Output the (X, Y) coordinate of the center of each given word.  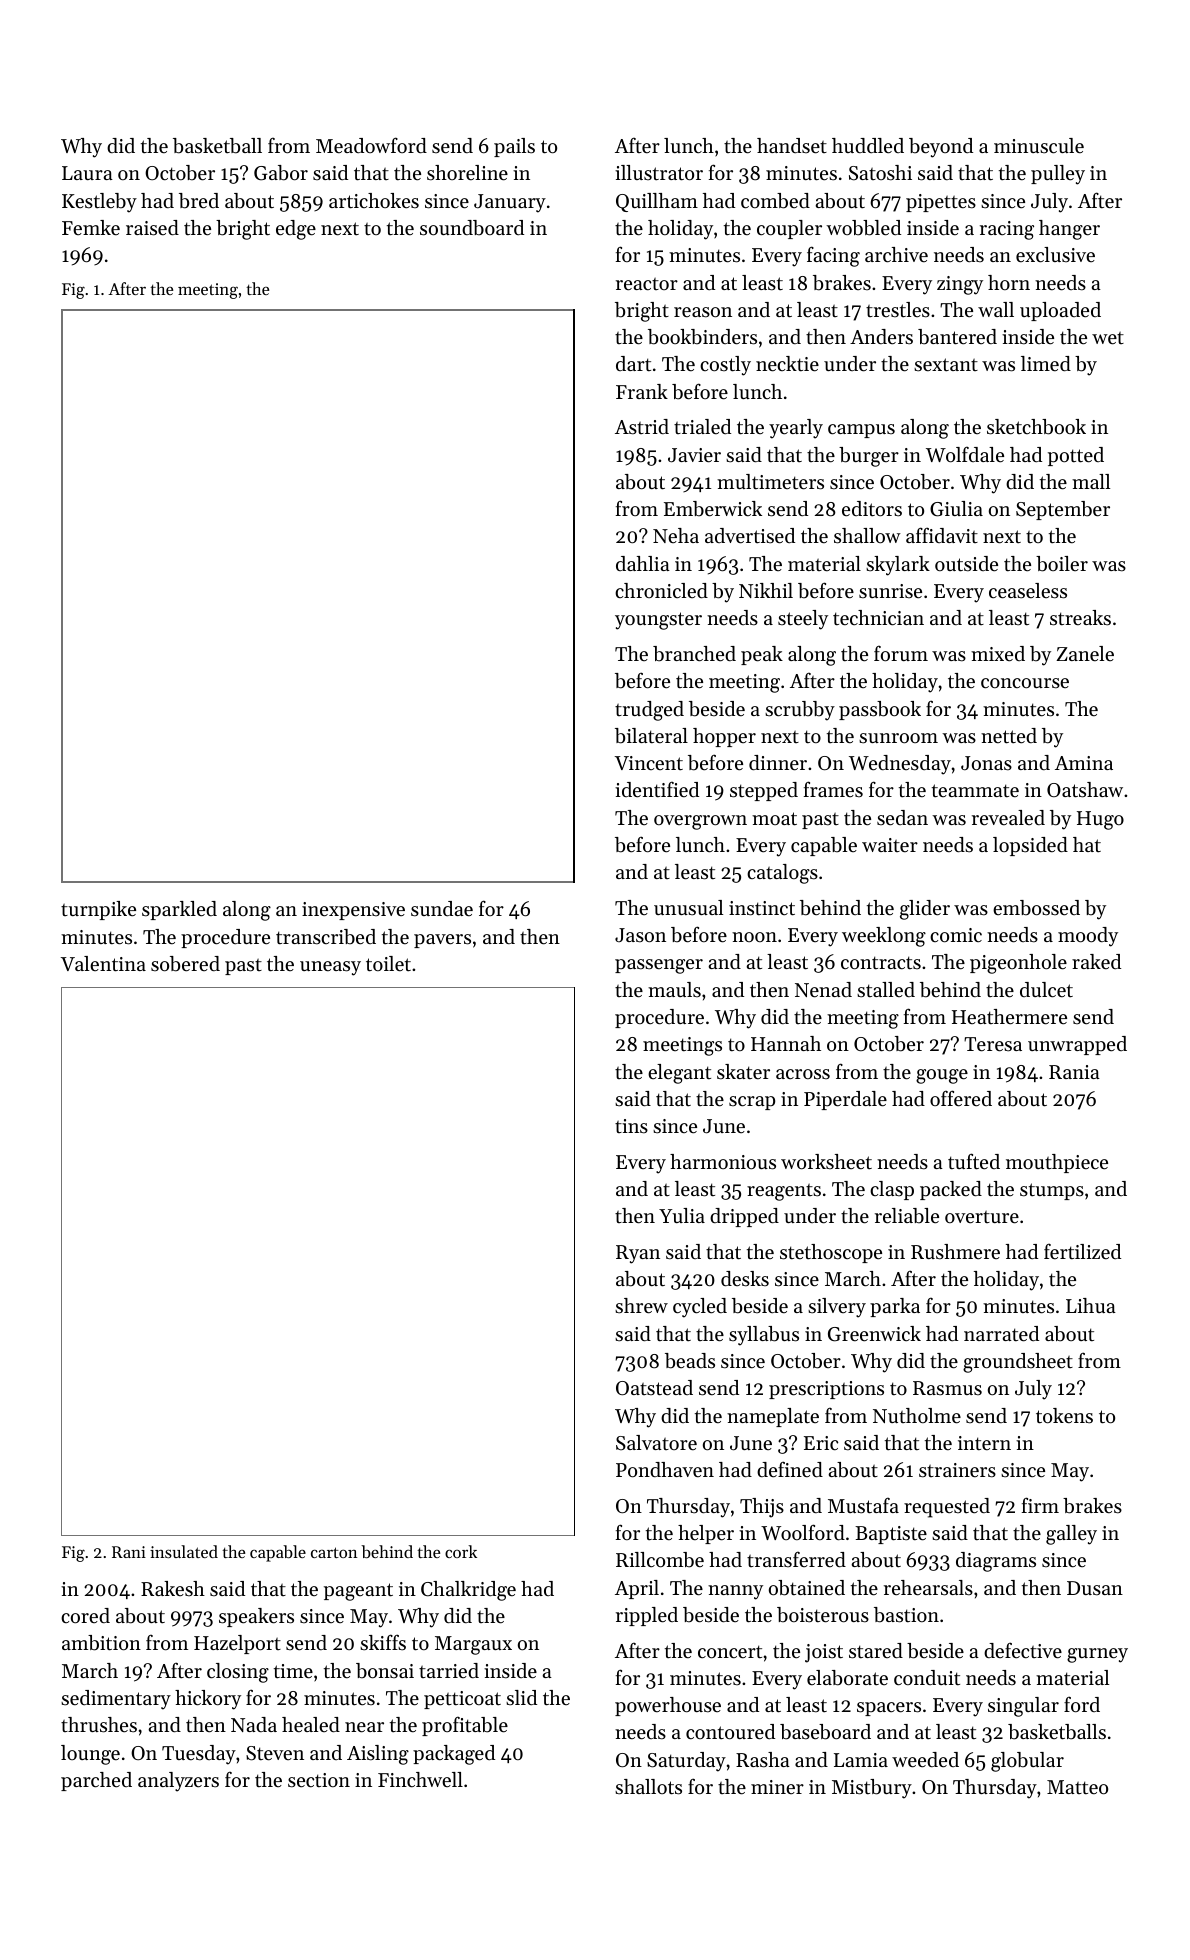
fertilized (1082, 1251)
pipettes (941, 203)
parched (96, 1781)
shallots (648, 1787)
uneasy (330, 968)
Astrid (642, 427)
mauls (674, 989)
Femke (91, 227)
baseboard (825, 1732)
